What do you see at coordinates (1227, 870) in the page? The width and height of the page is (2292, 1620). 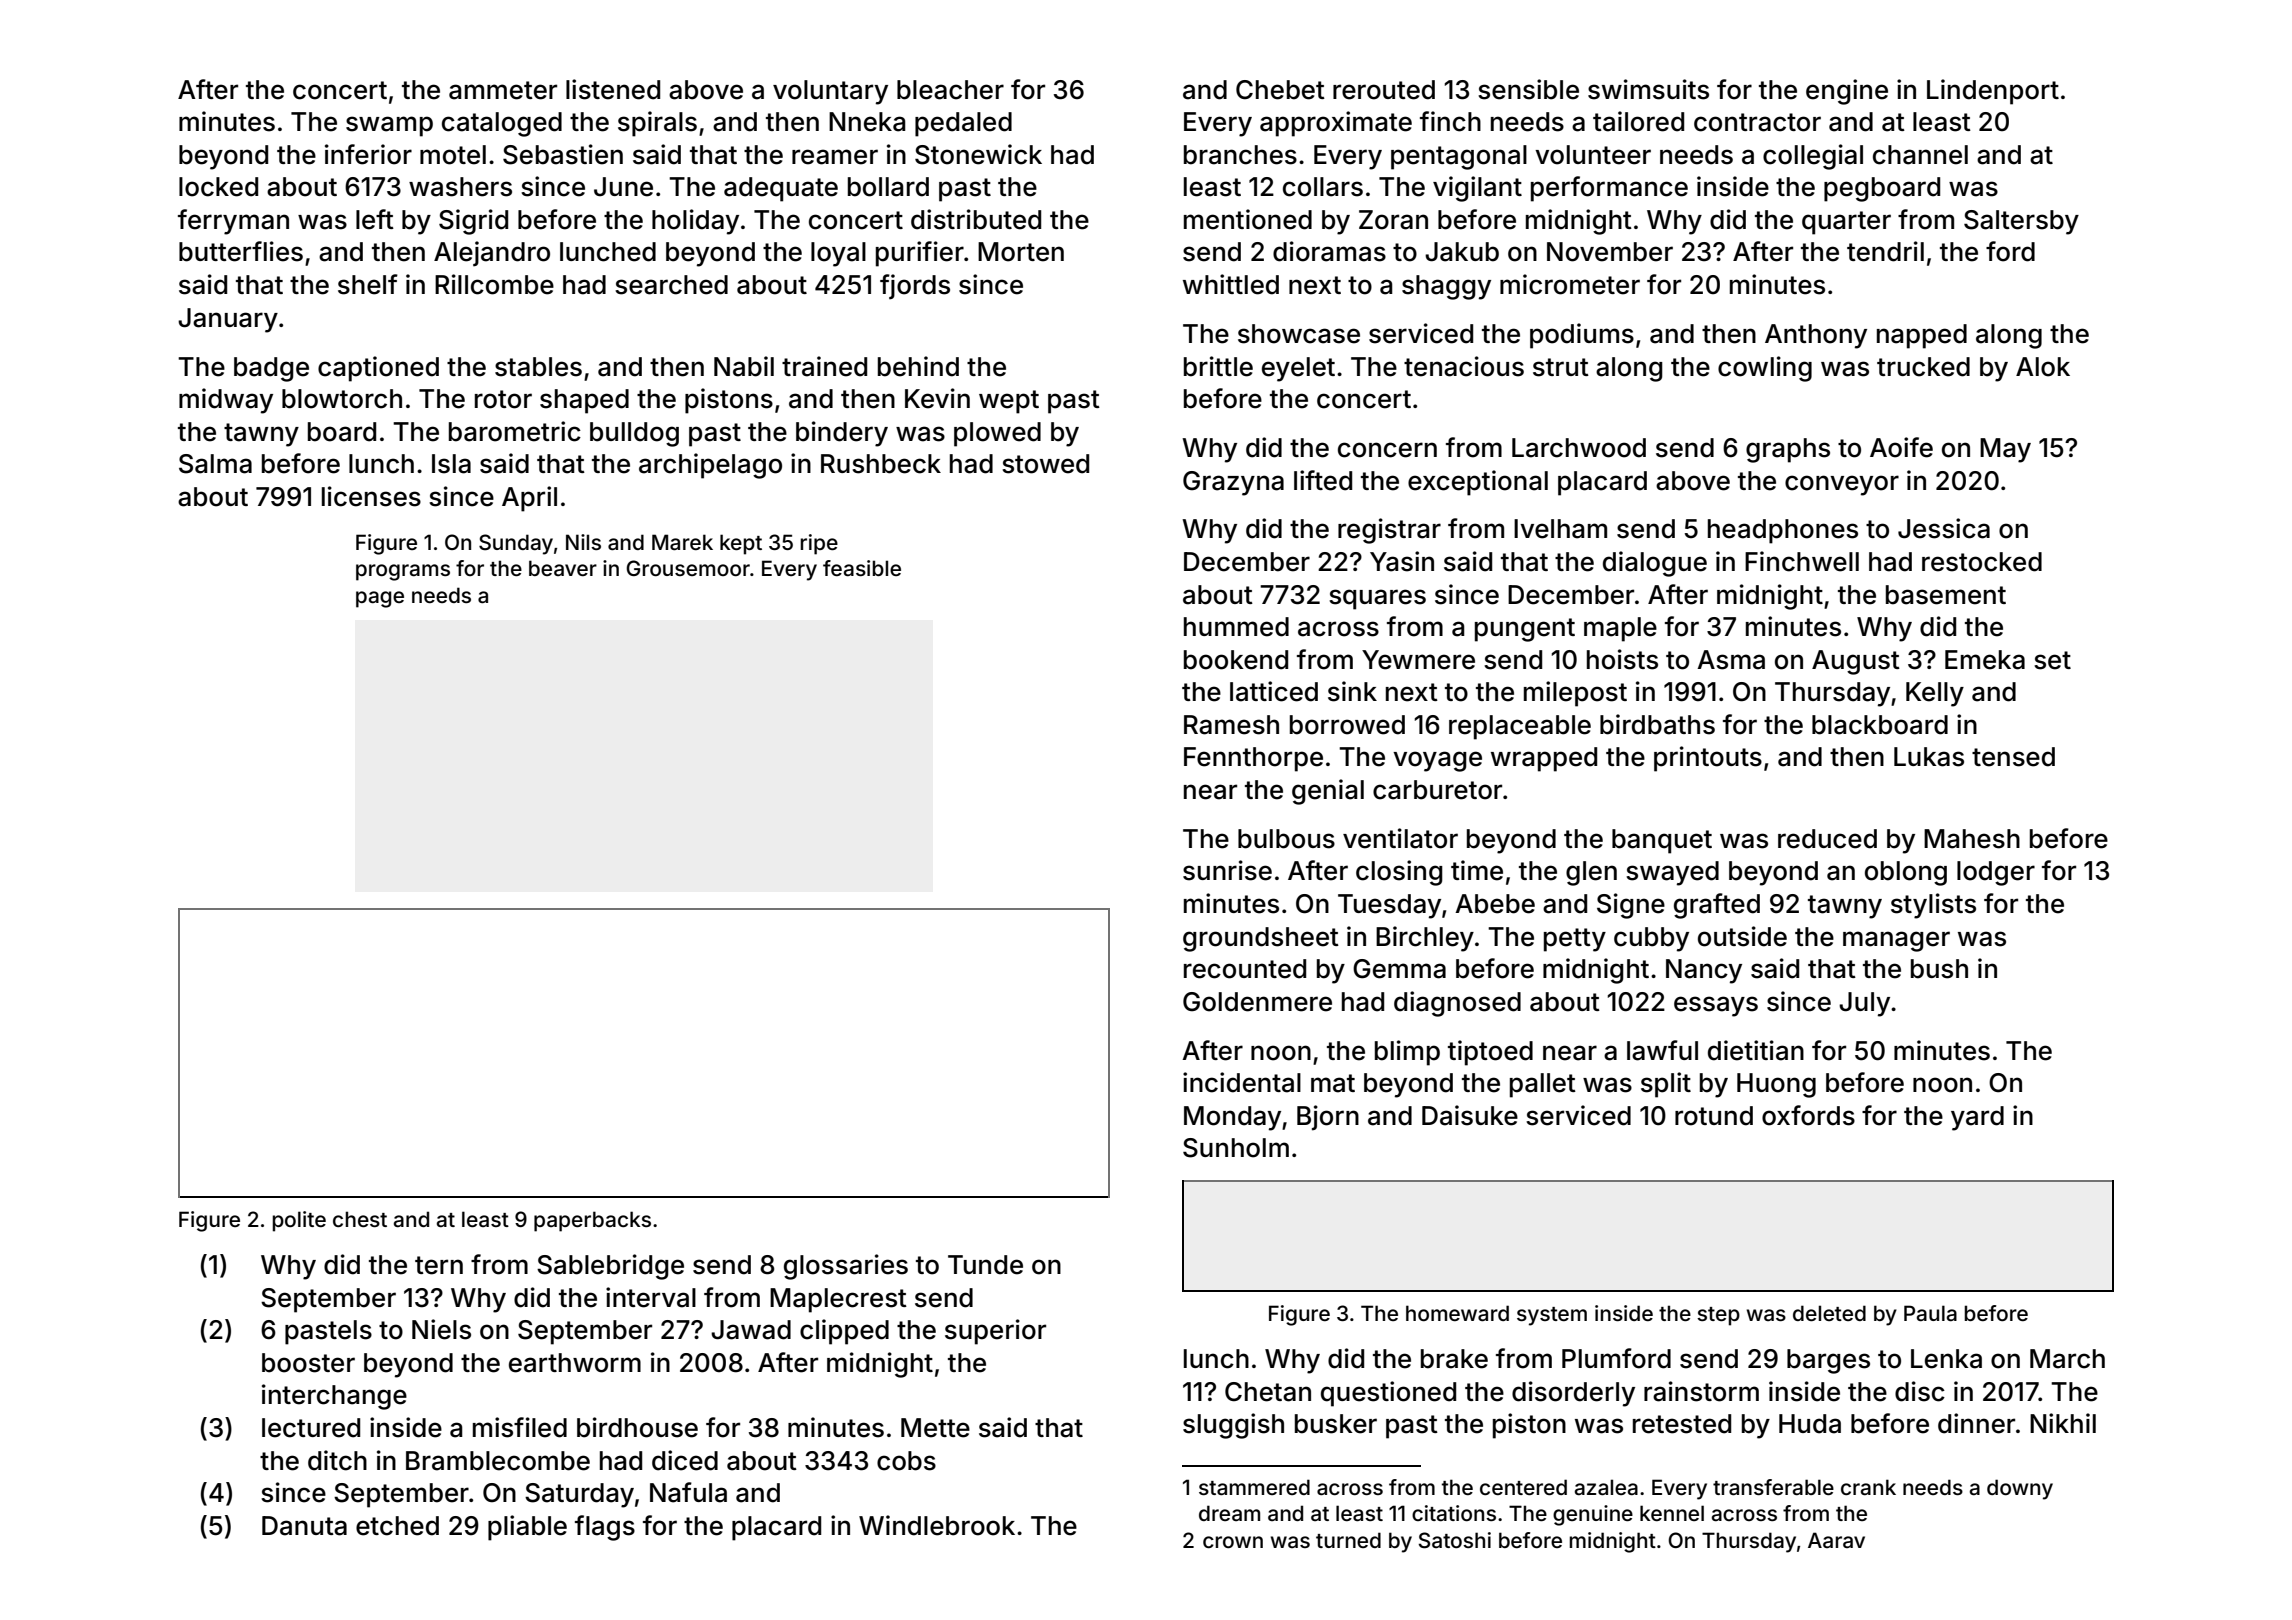 I see `sunrise` at bounding box center [1227, 870].
